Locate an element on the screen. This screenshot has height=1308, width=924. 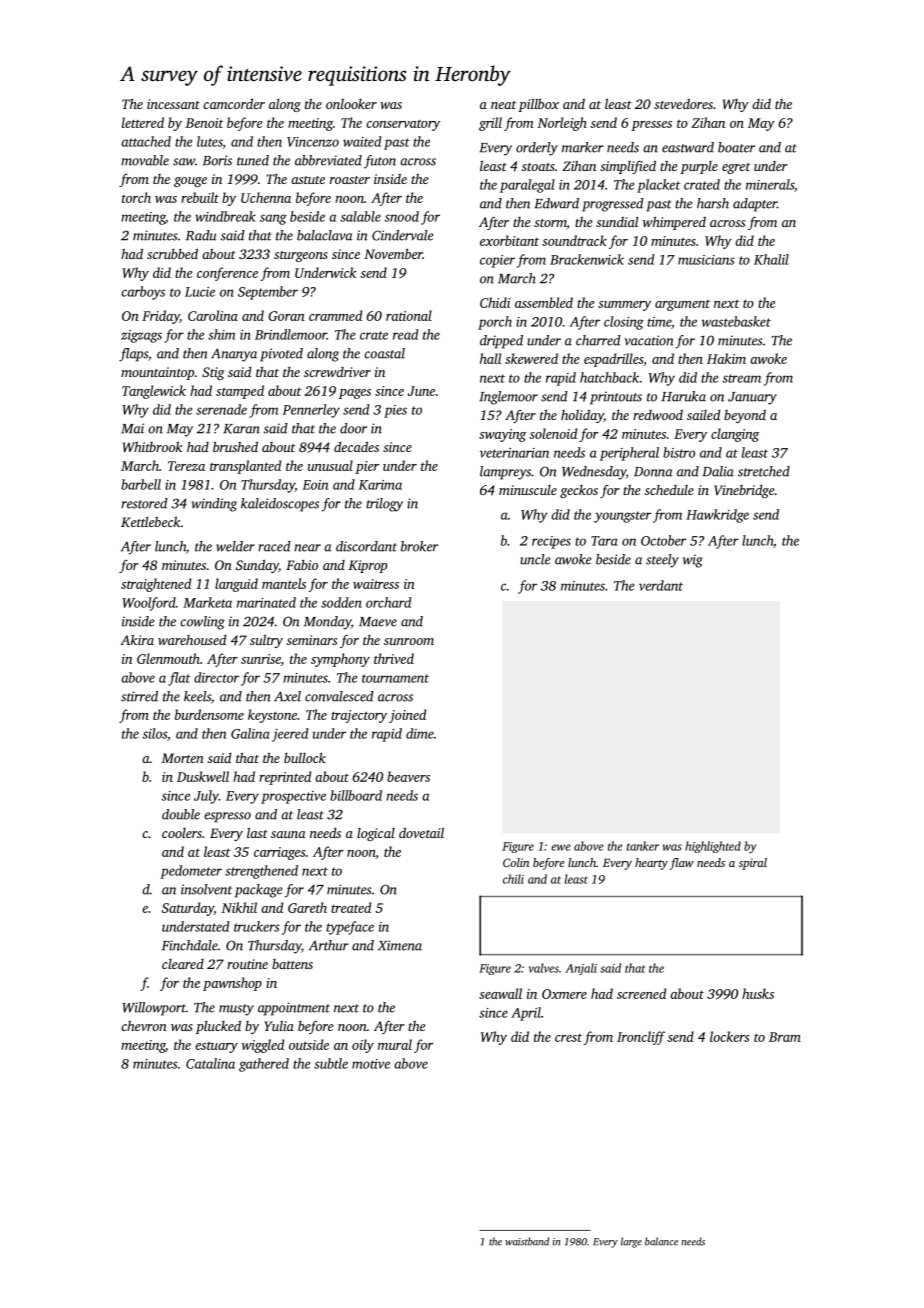
motive is located at coordinates (371, 1064).
